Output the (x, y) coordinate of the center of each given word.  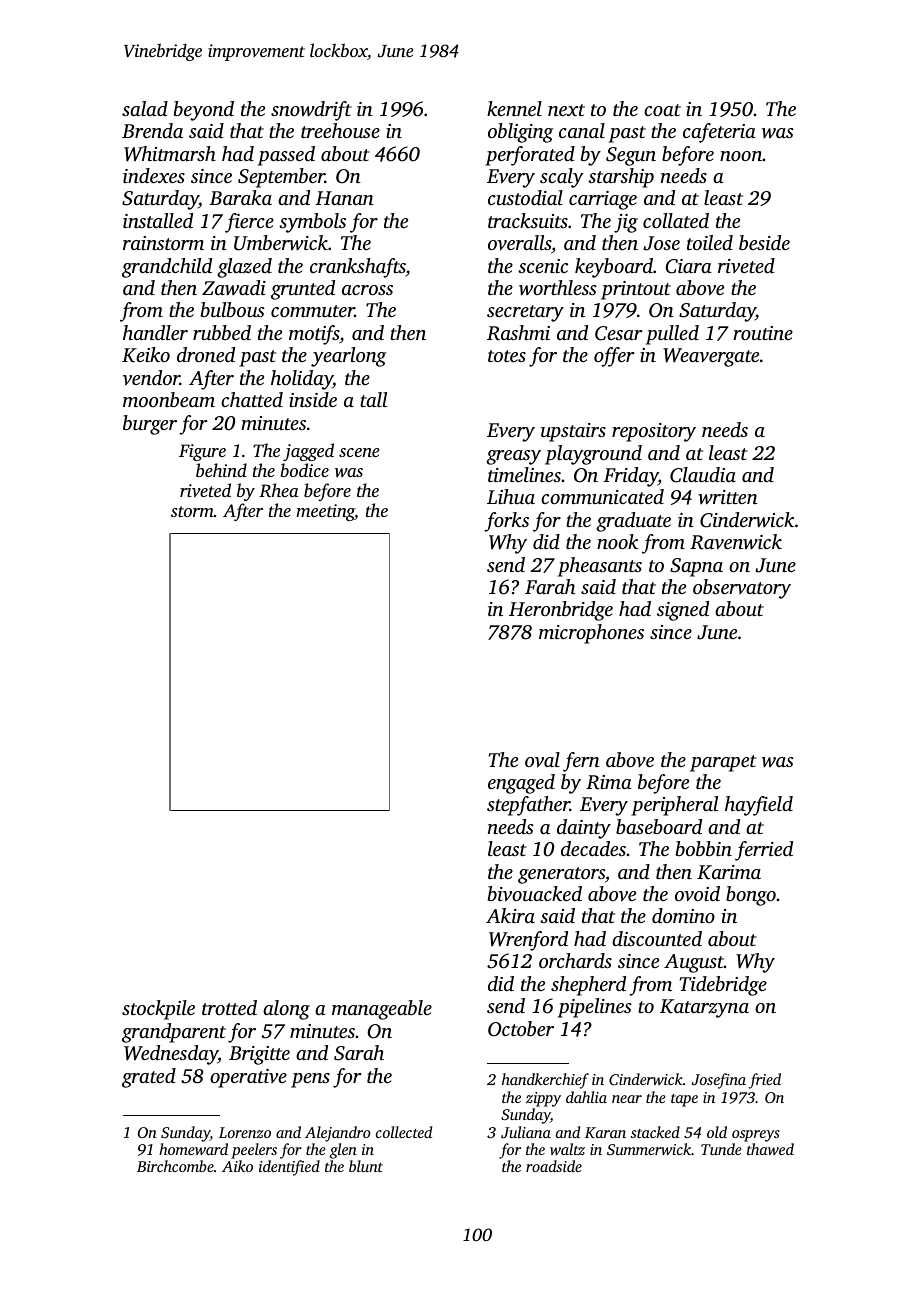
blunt (366, 1166)
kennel (514, 108)
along (286, 1010)
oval (542, 760)
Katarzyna (704, 1008)
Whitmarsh (170, 154)
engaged (521, 784)
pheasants (600, 567)
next (566, 110)
